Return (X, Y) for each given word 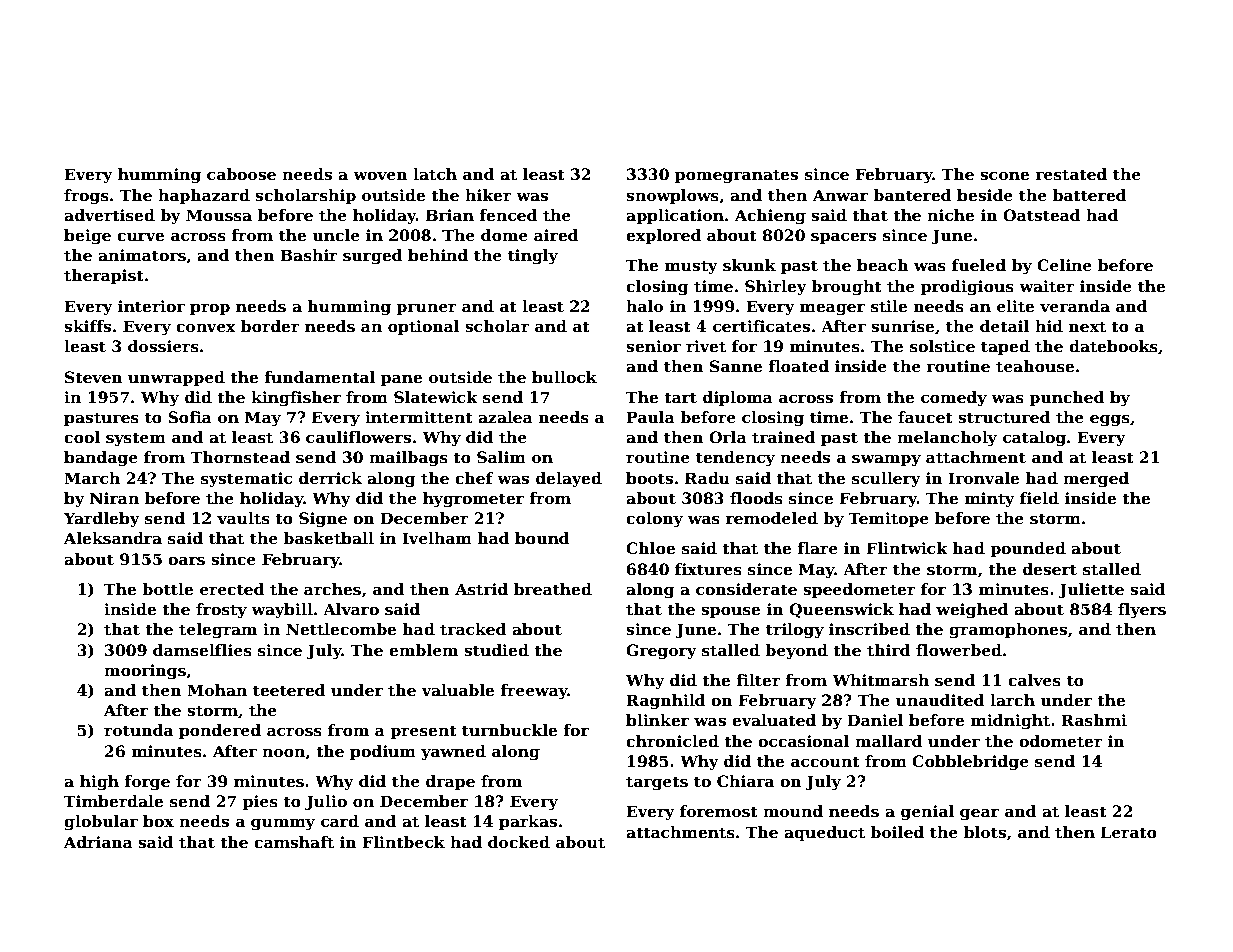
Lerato (1129, 832)
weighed (972, 611)
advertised (109, 215)
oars (186, 561)
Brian (450, 215)
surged (373, 257)
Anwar (840, 195)
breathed (553, 589)
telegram (218, 631)
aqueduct (824, 833)
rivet (706, 346)
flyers (1142, 611)
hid (1049, 326)
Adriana (98, 842)
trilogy (795, 631)
